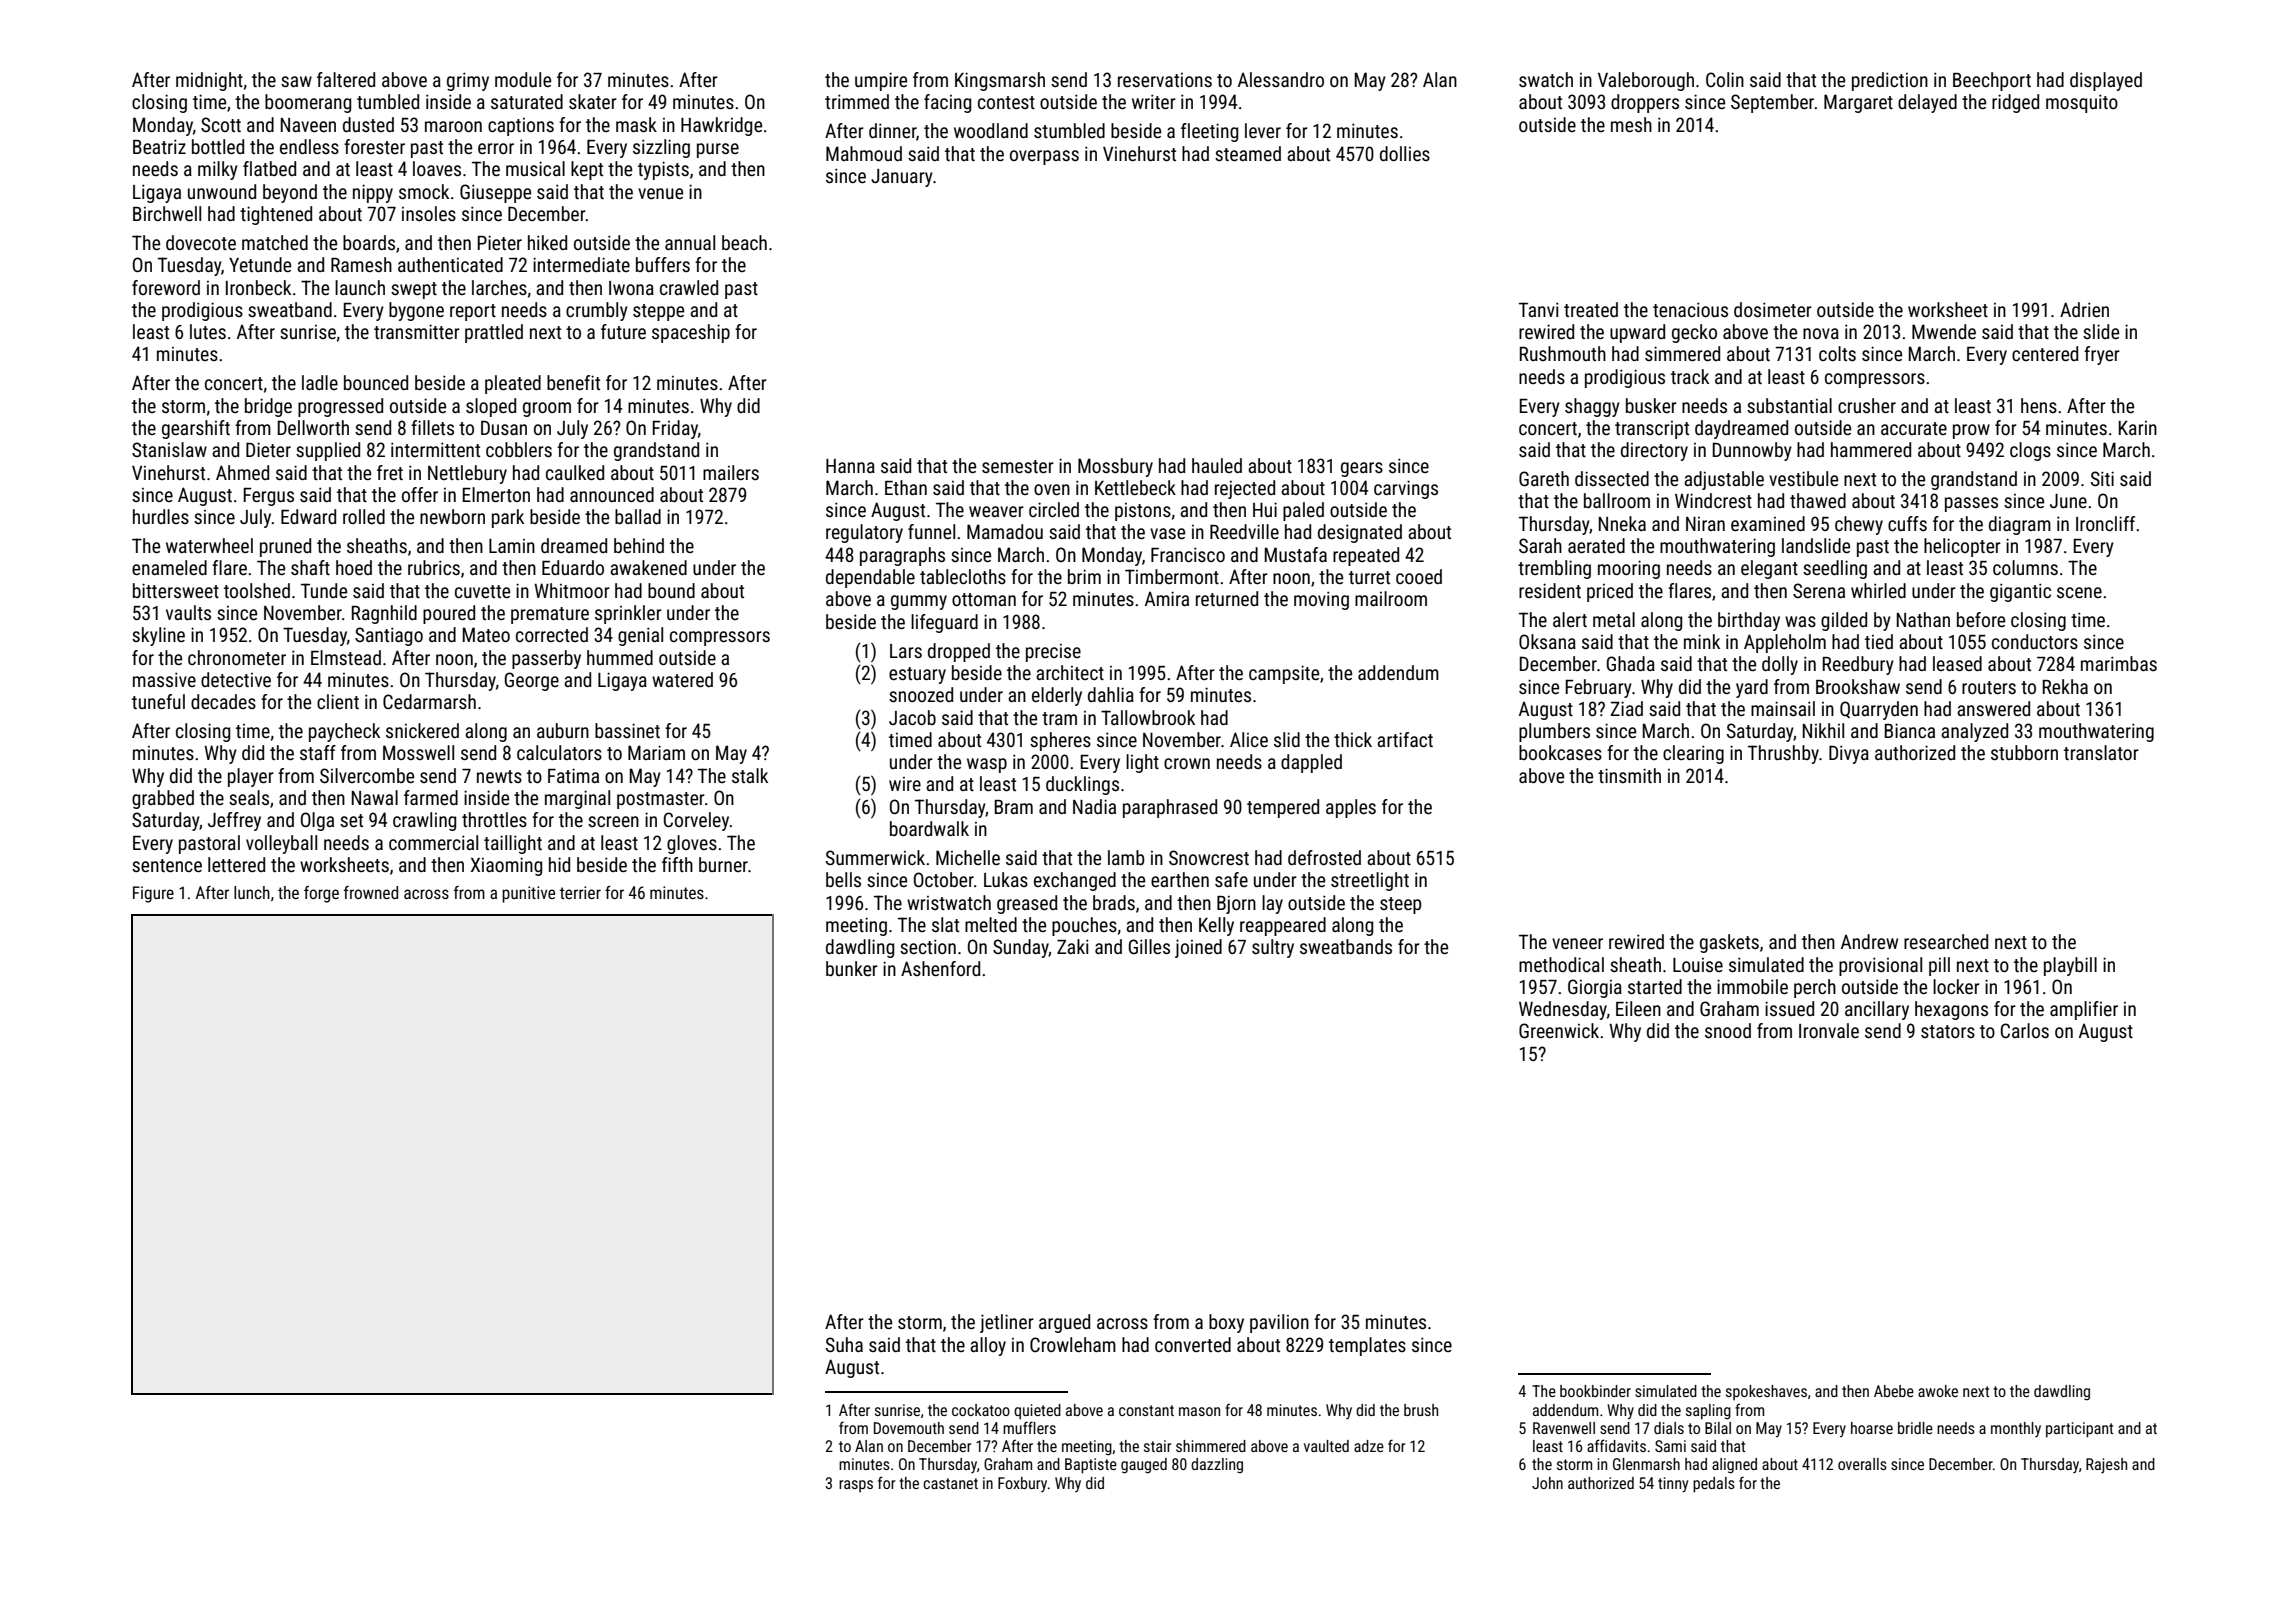  Describe the element at coordinates (1992, 81) in the screenshot. I see `Beechport` at that location.
